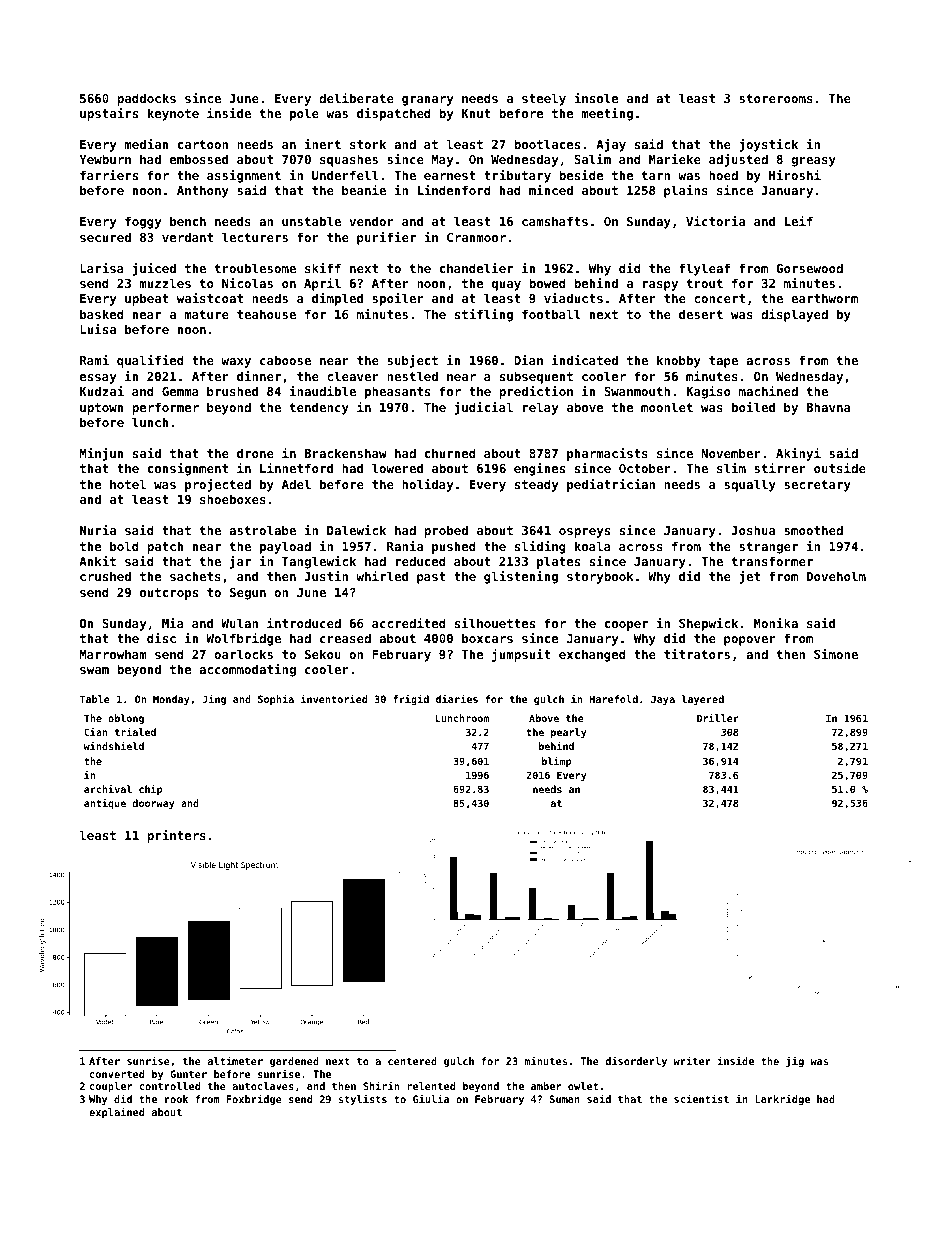  Describe the element at coordinates (187, 237) in the document. I see `verdant` at that location.
